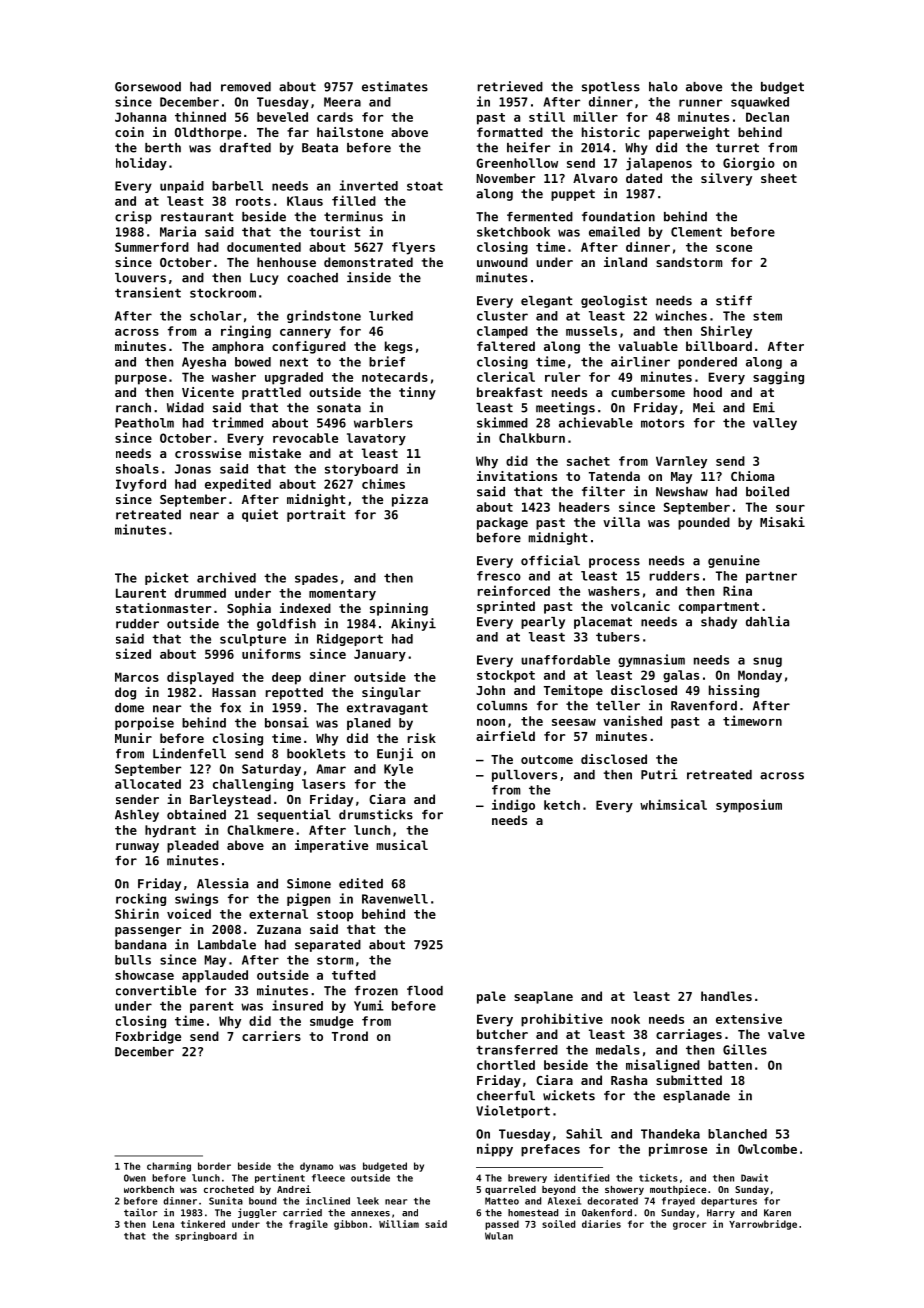  I want to click on Peatholm, so click(144, 423).
